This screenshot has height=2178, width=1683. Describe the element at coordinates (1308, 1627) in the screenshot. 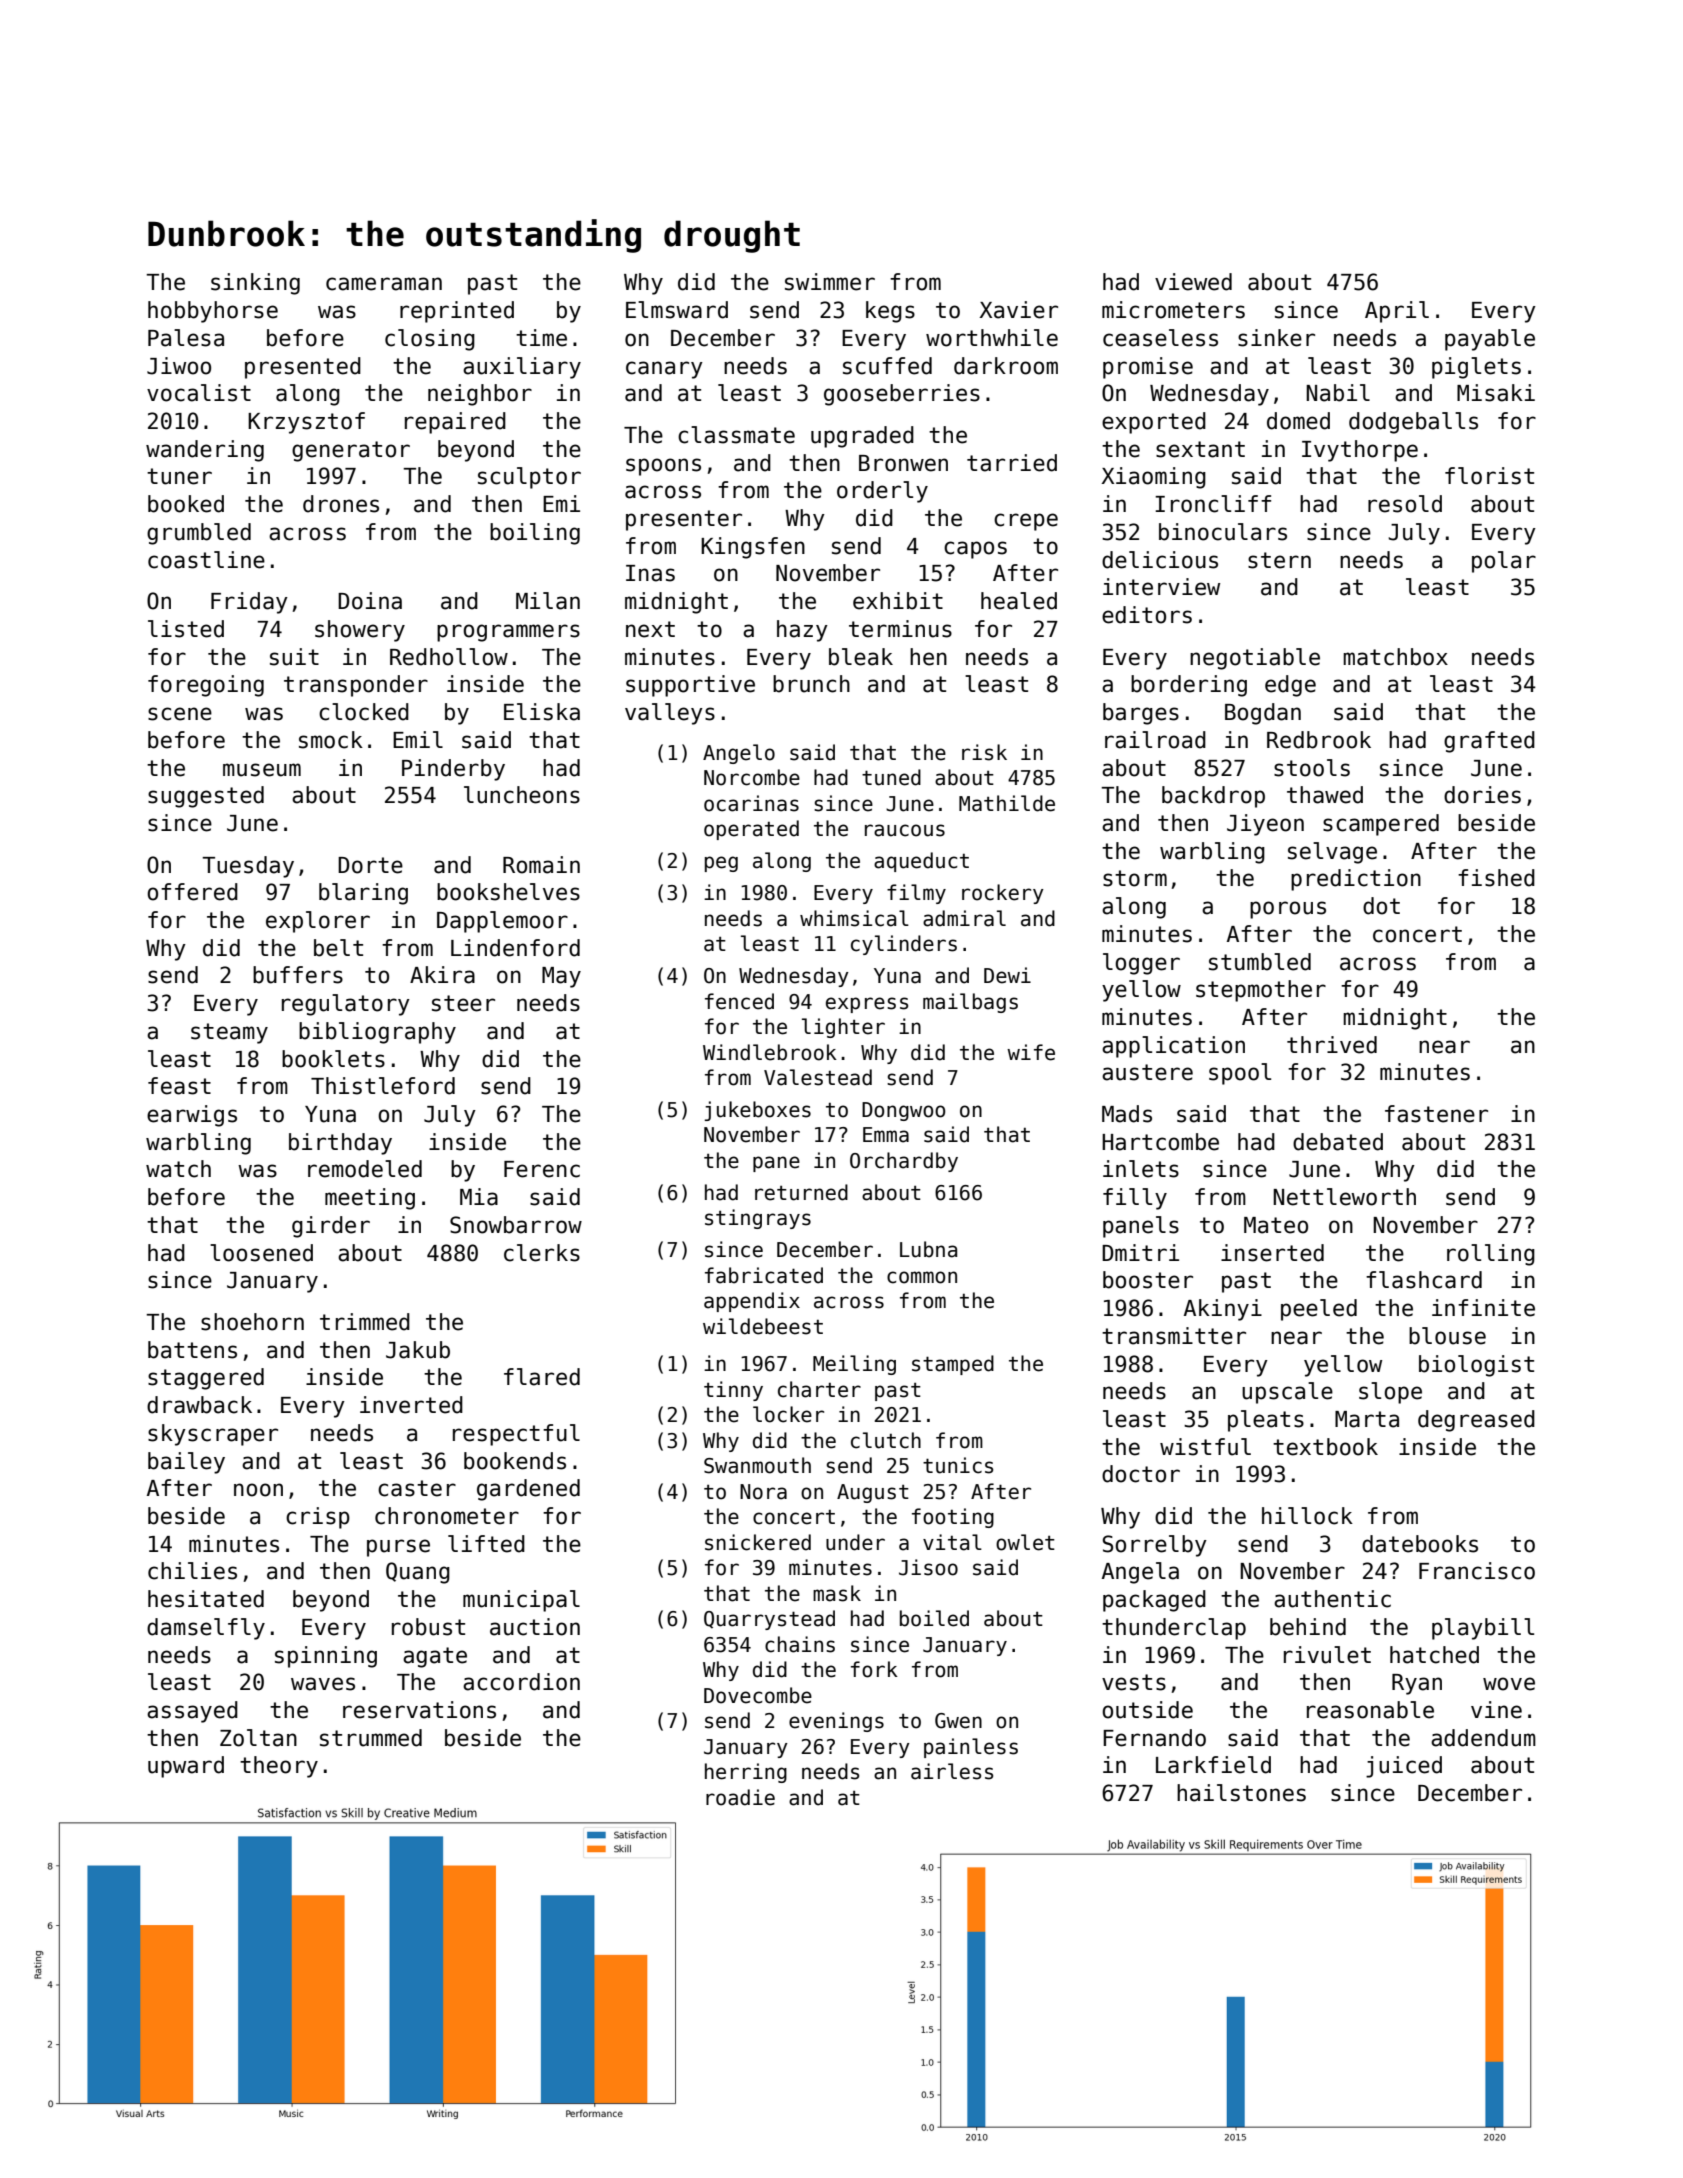

I see `behind` at that location.
